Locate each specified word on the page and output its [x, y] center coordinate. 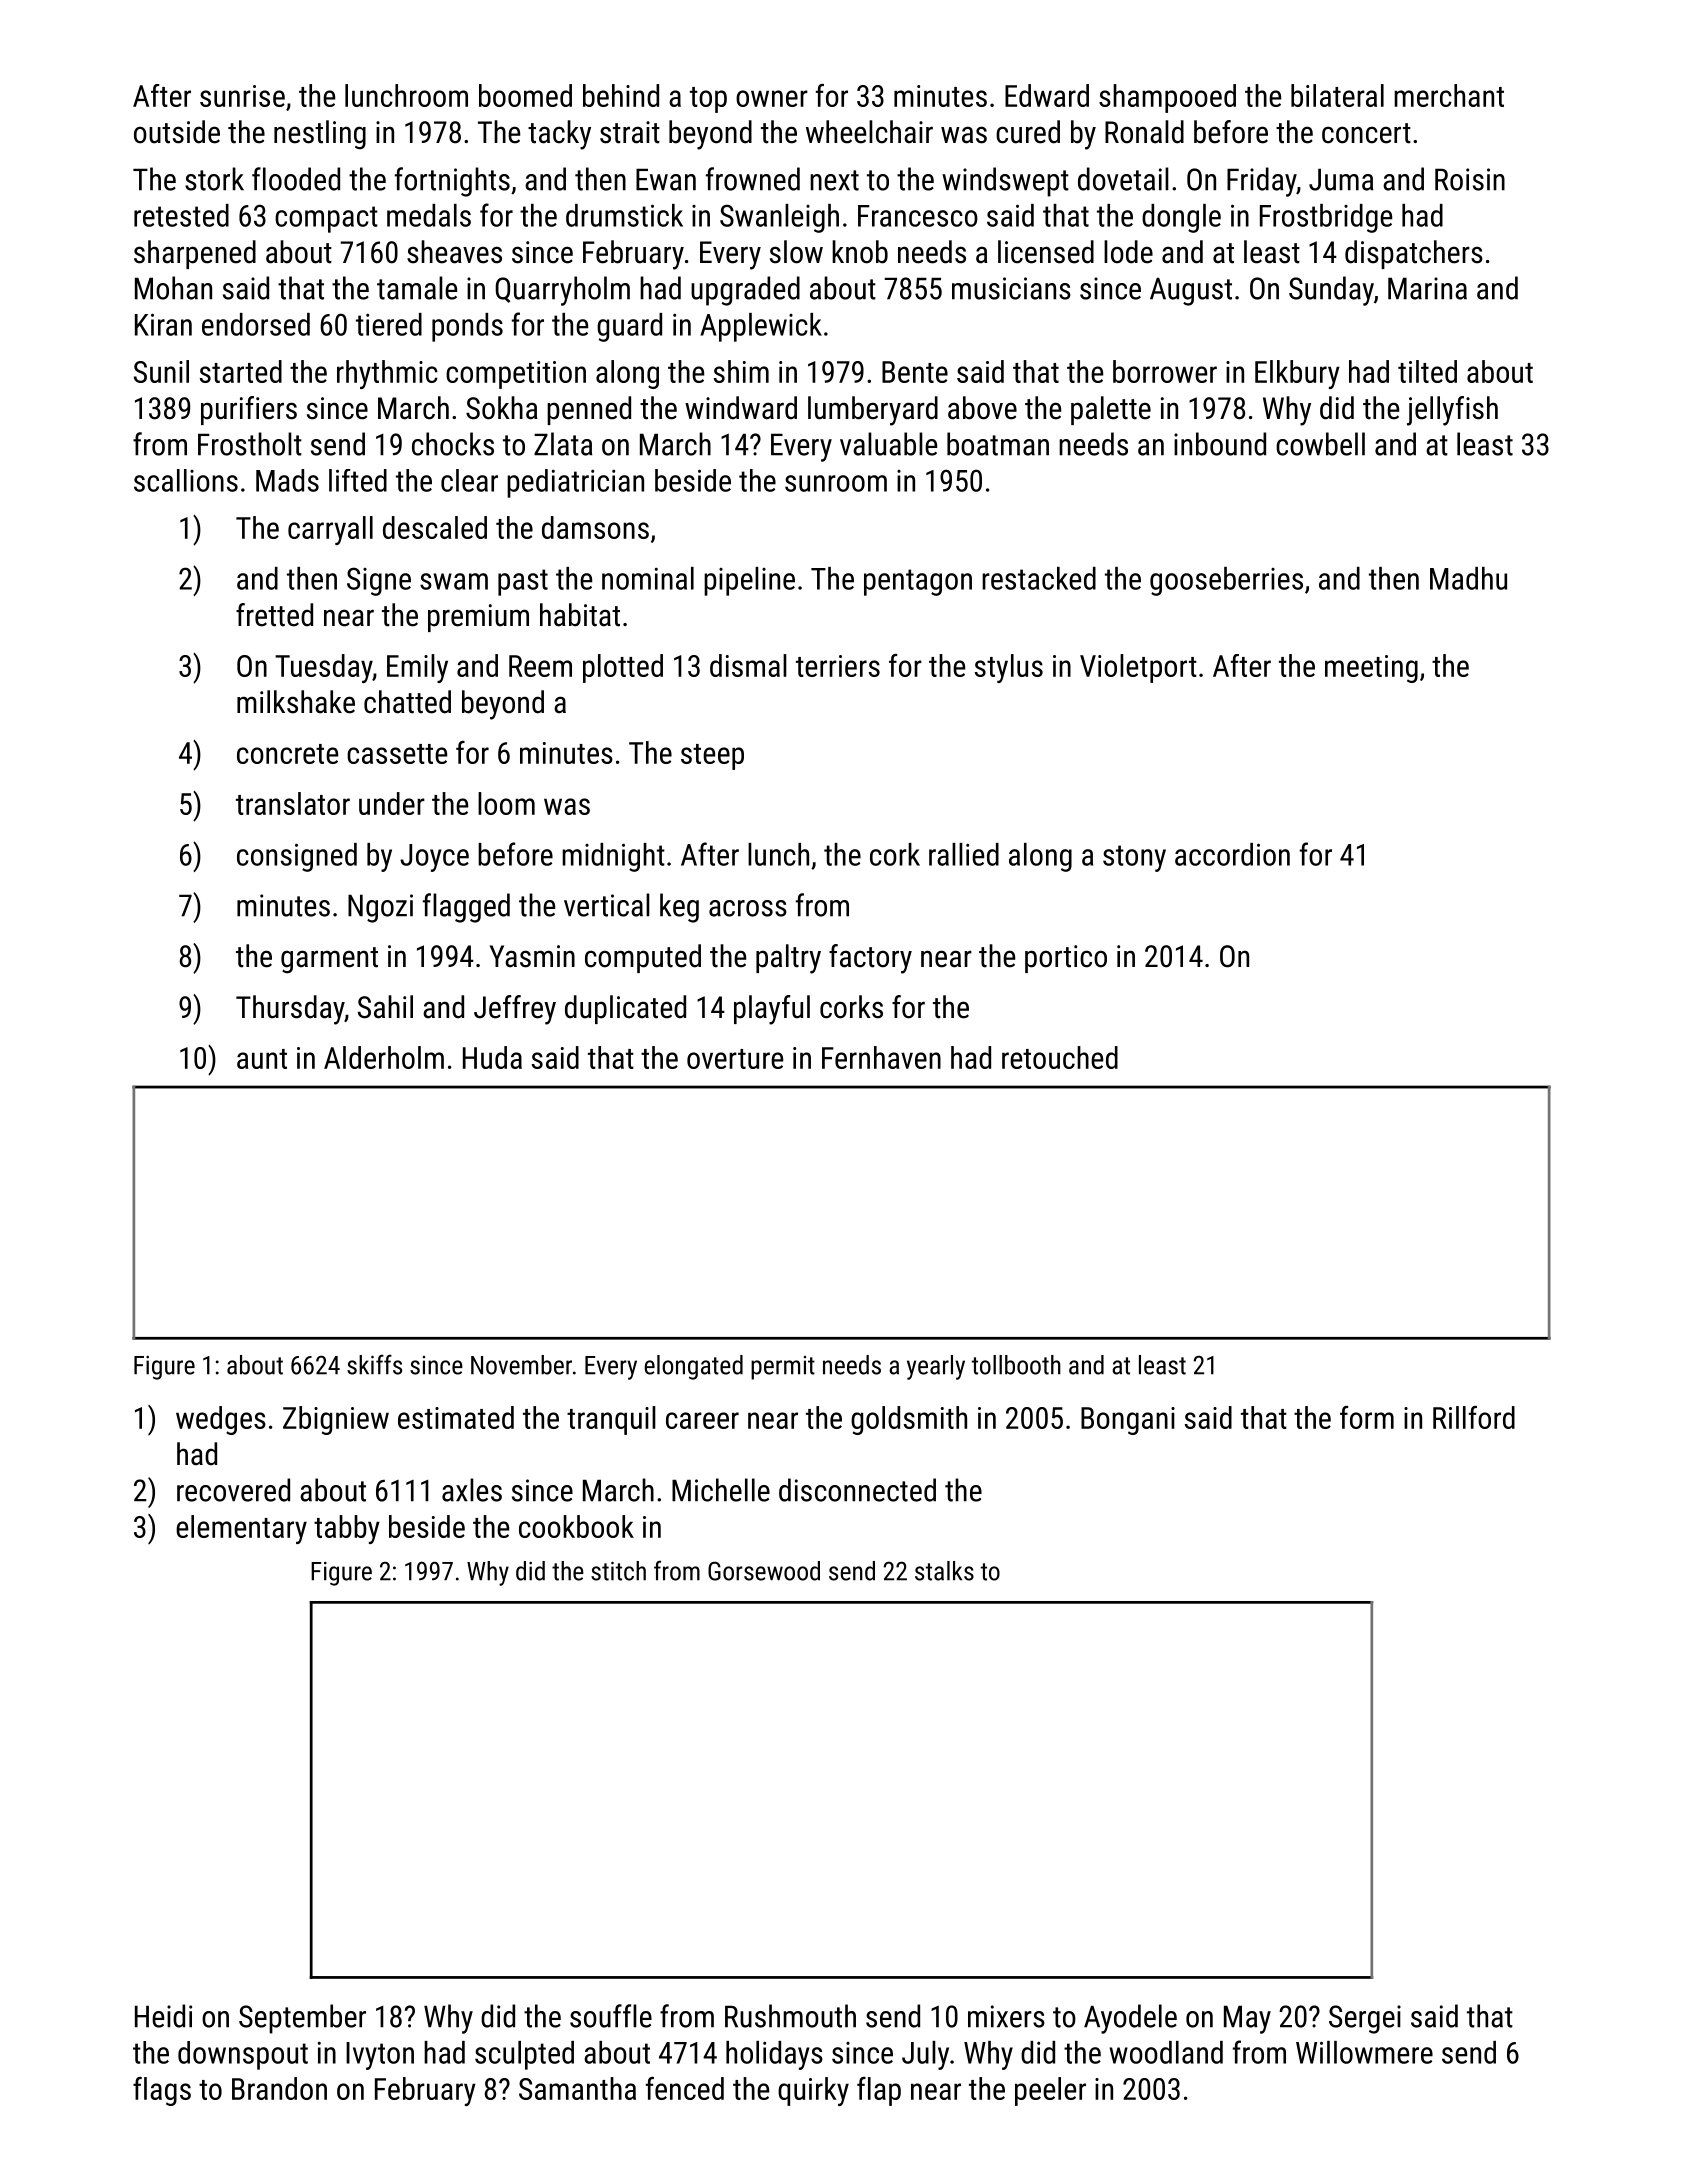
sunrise [242, 96]
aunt [262, 1059]
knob [860, 252]
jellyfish [1452, 411]
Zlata [563, 444]
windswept [1005, 182]
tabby [347, 1529]
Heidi [163, 2016]
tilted [1427, 371]
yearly [936, 1367]
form [1367, 1417]
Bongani [1128, 1421]
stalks [944, 1571]
